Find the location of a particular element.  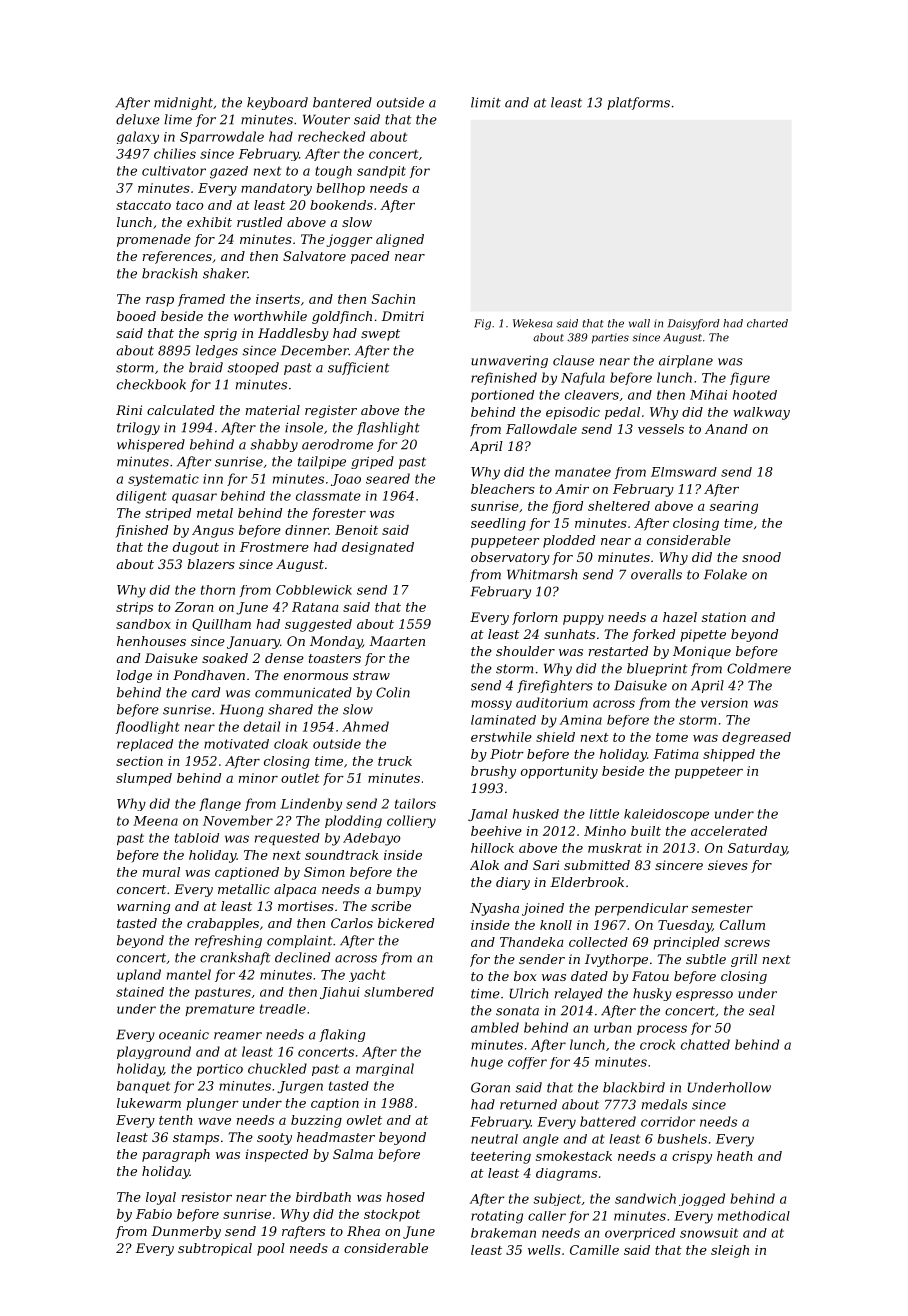

galaxy is located at coordinates (138, 137).
